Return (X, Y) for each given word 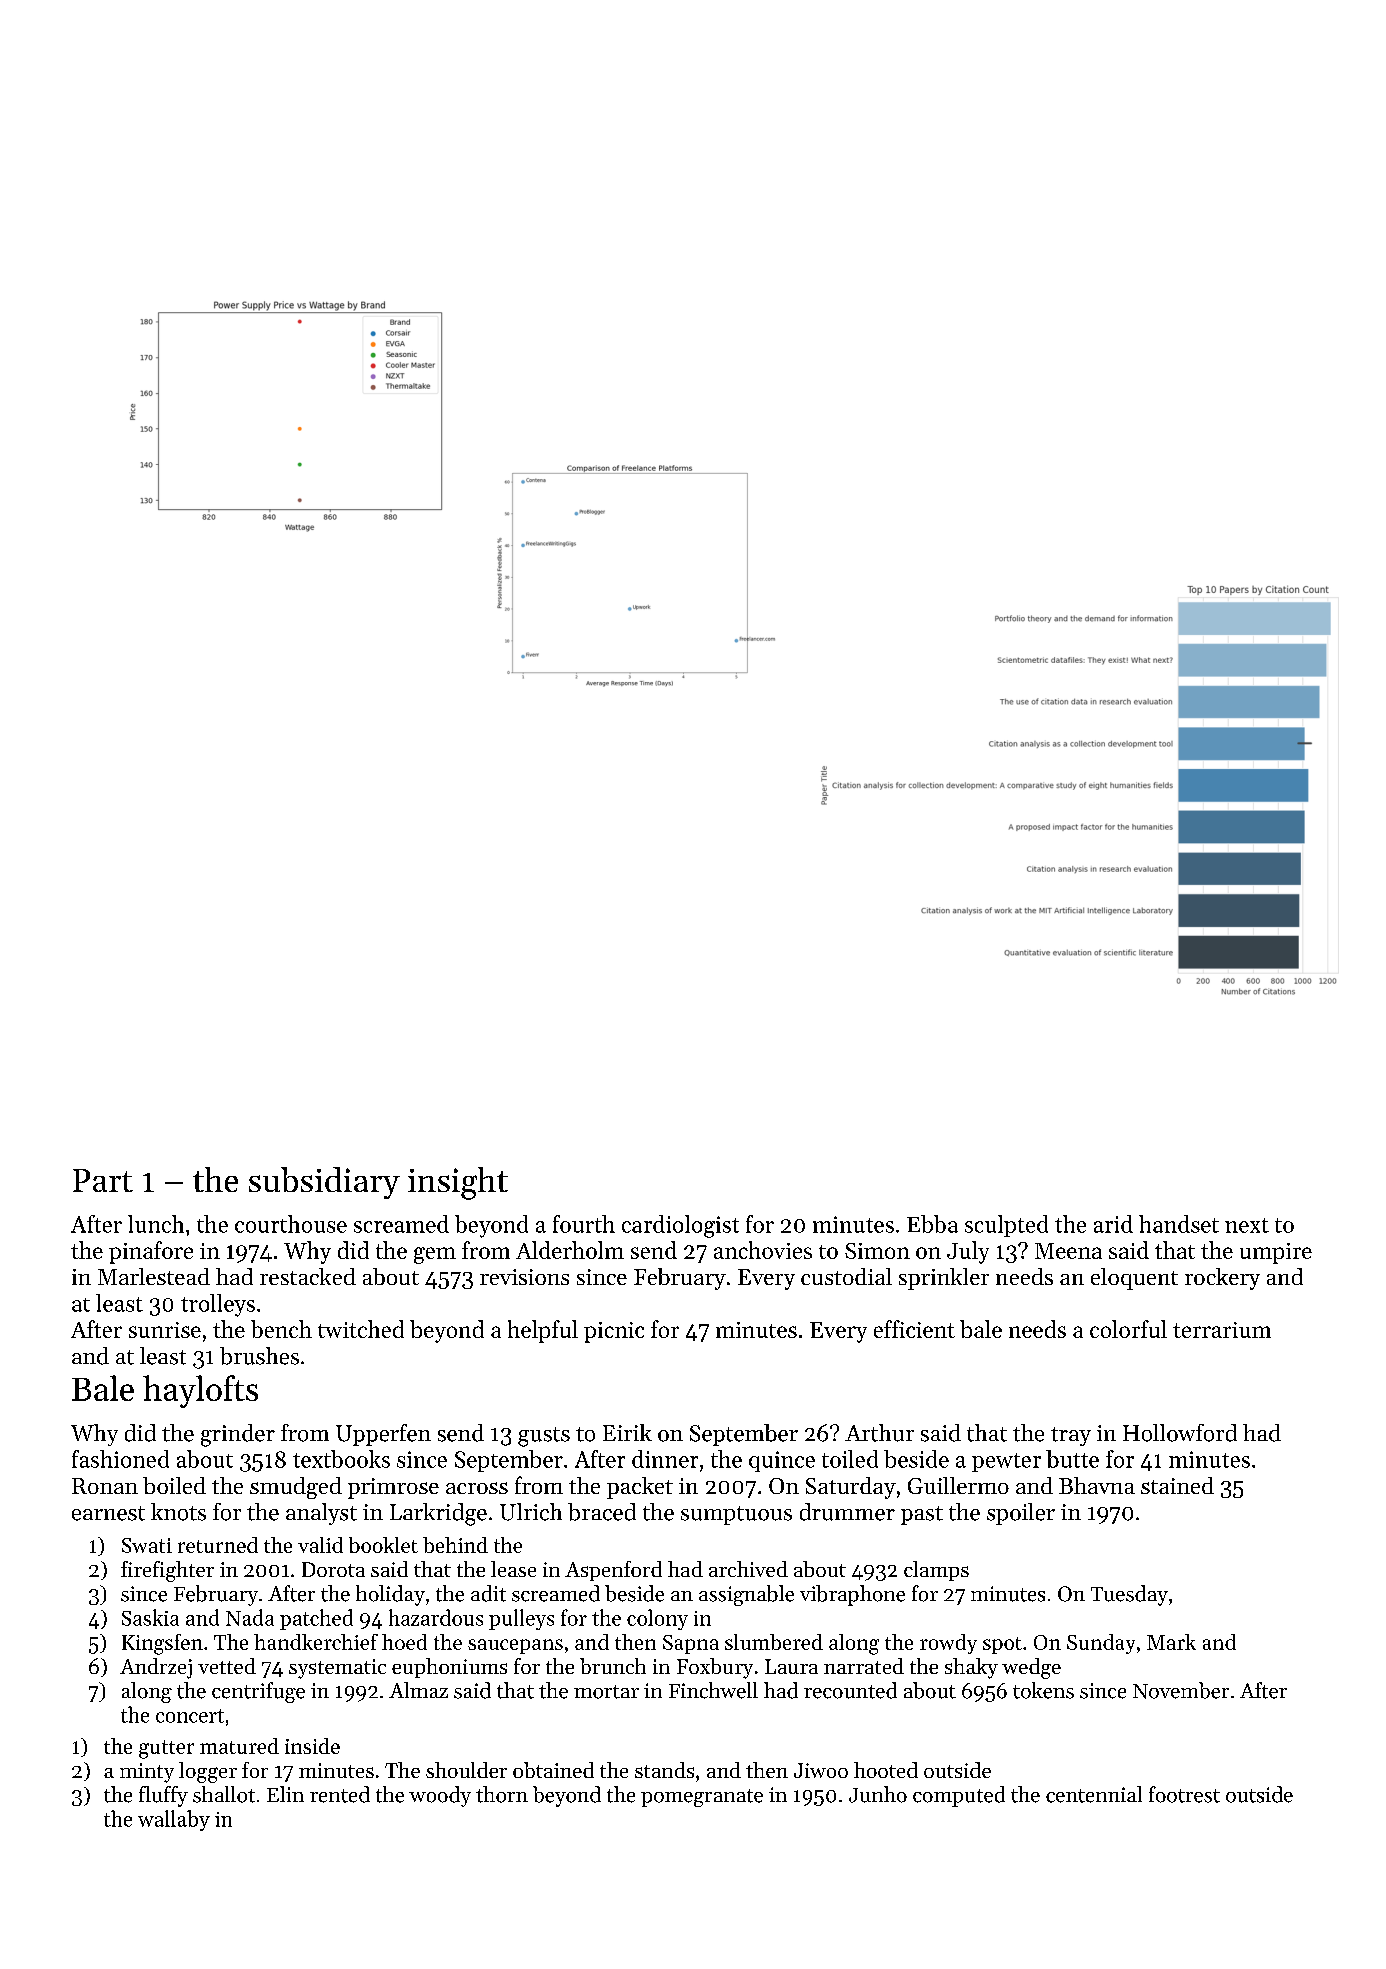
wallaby (174, 1820)
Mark (1171, 1642)
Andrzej (156, 1668)
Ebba (932, 1224)
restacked (308, 1276)
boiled (174, 1485)
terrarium (1222, 1330)
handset (1179, 1224)
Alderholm (570, 1250)
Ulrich (531, 1512)
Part (103, 1180)
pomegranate (702, 1798)
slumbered (774, 1642)
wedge (1031, 1668)
